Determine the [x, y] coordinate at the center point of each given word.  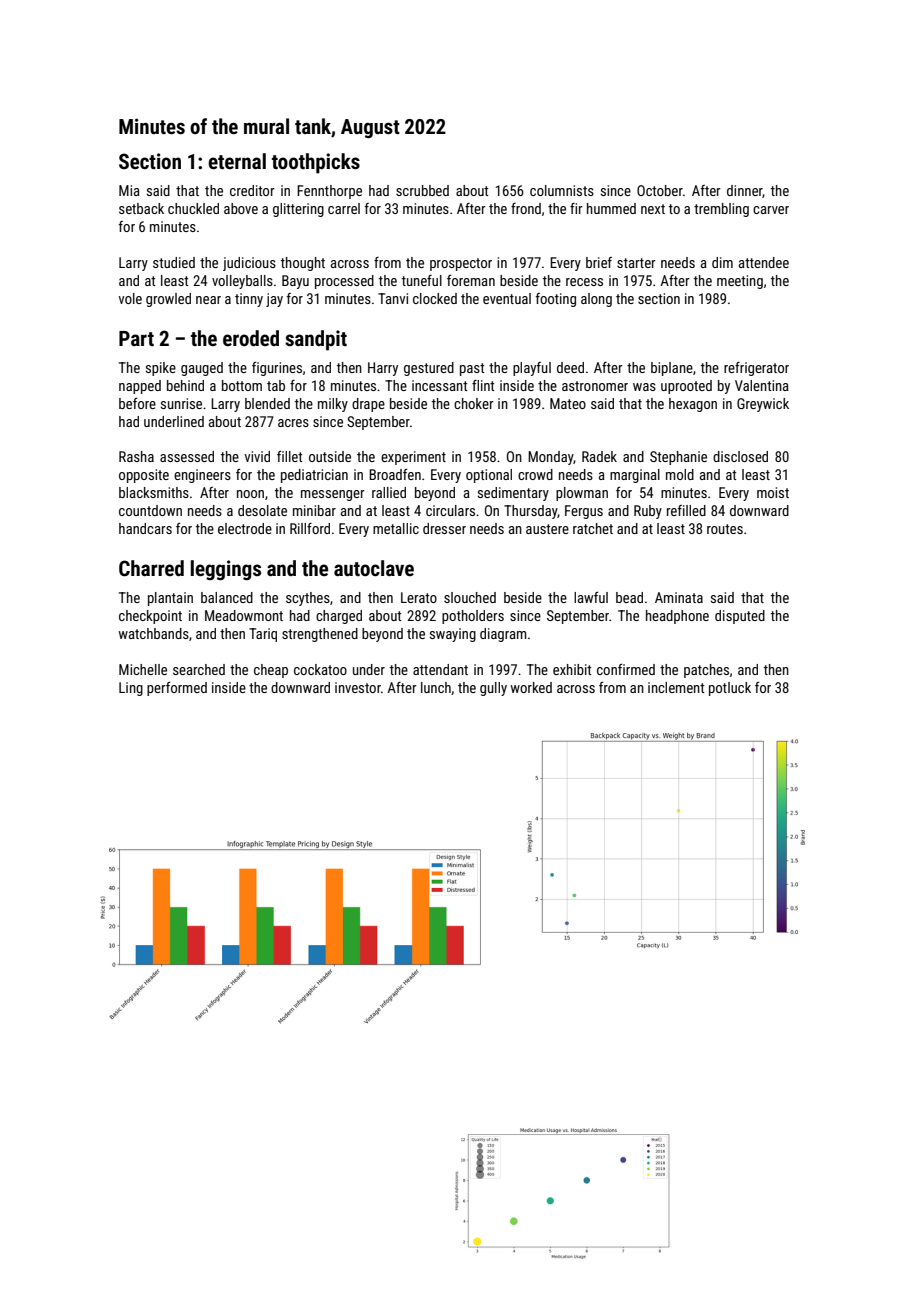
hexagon [693, 405]
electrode [245, 528]
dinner [745, 191]
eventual [507, 298]
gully [493, 689]
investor [358, 687]
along [596, 300]
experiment [413, 458]
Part [136, 338]
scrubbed [422, 190]
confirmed [626, 669]
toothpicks [316, 163]
